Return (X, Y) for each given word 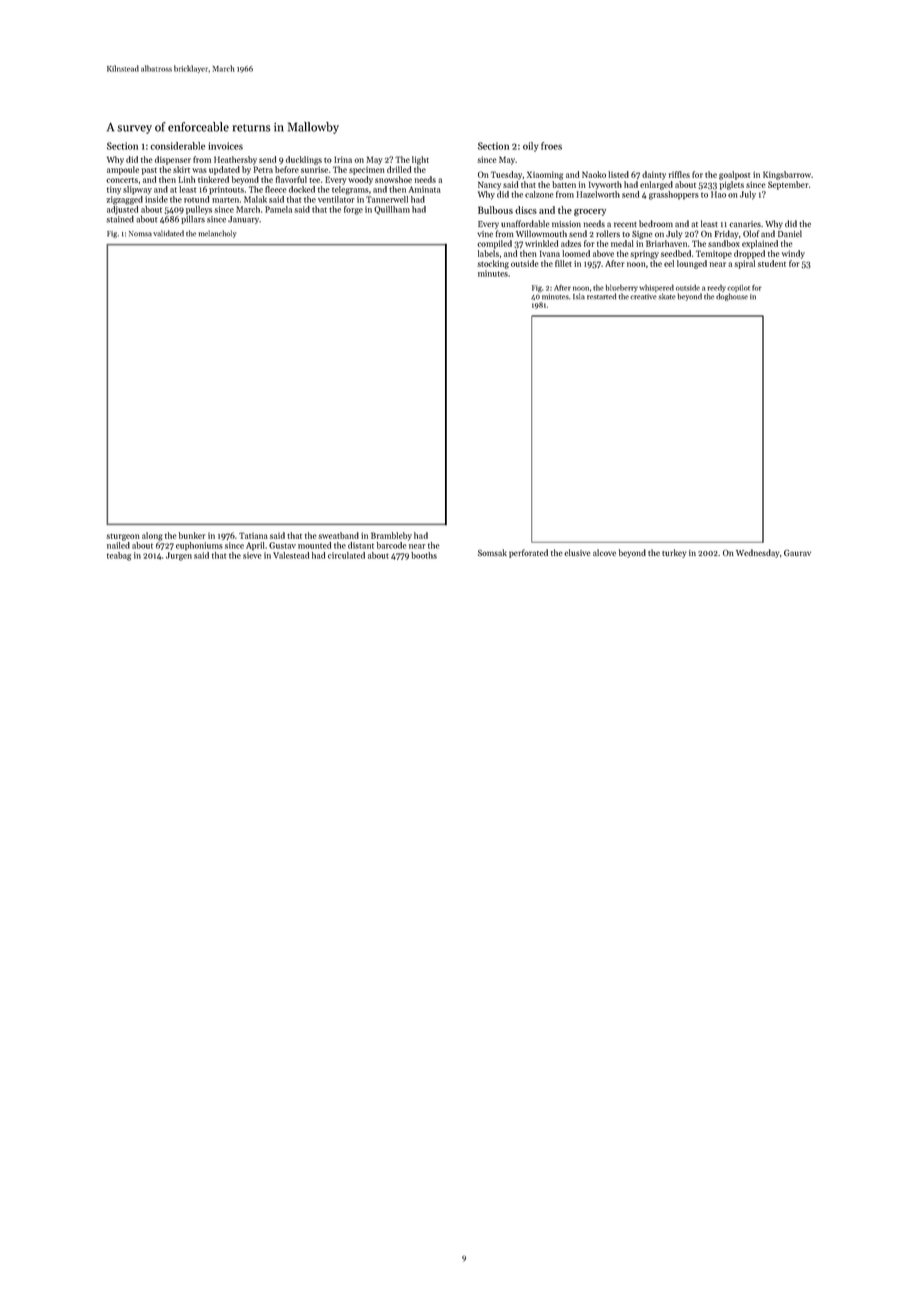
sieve (252, 555)
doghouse (732, 297)
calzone (539, 194)
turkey (674, 553)
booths (424, 555)
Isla (579, 296)
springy (645, 255)
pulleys (199, 210)
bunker (192, 535)
